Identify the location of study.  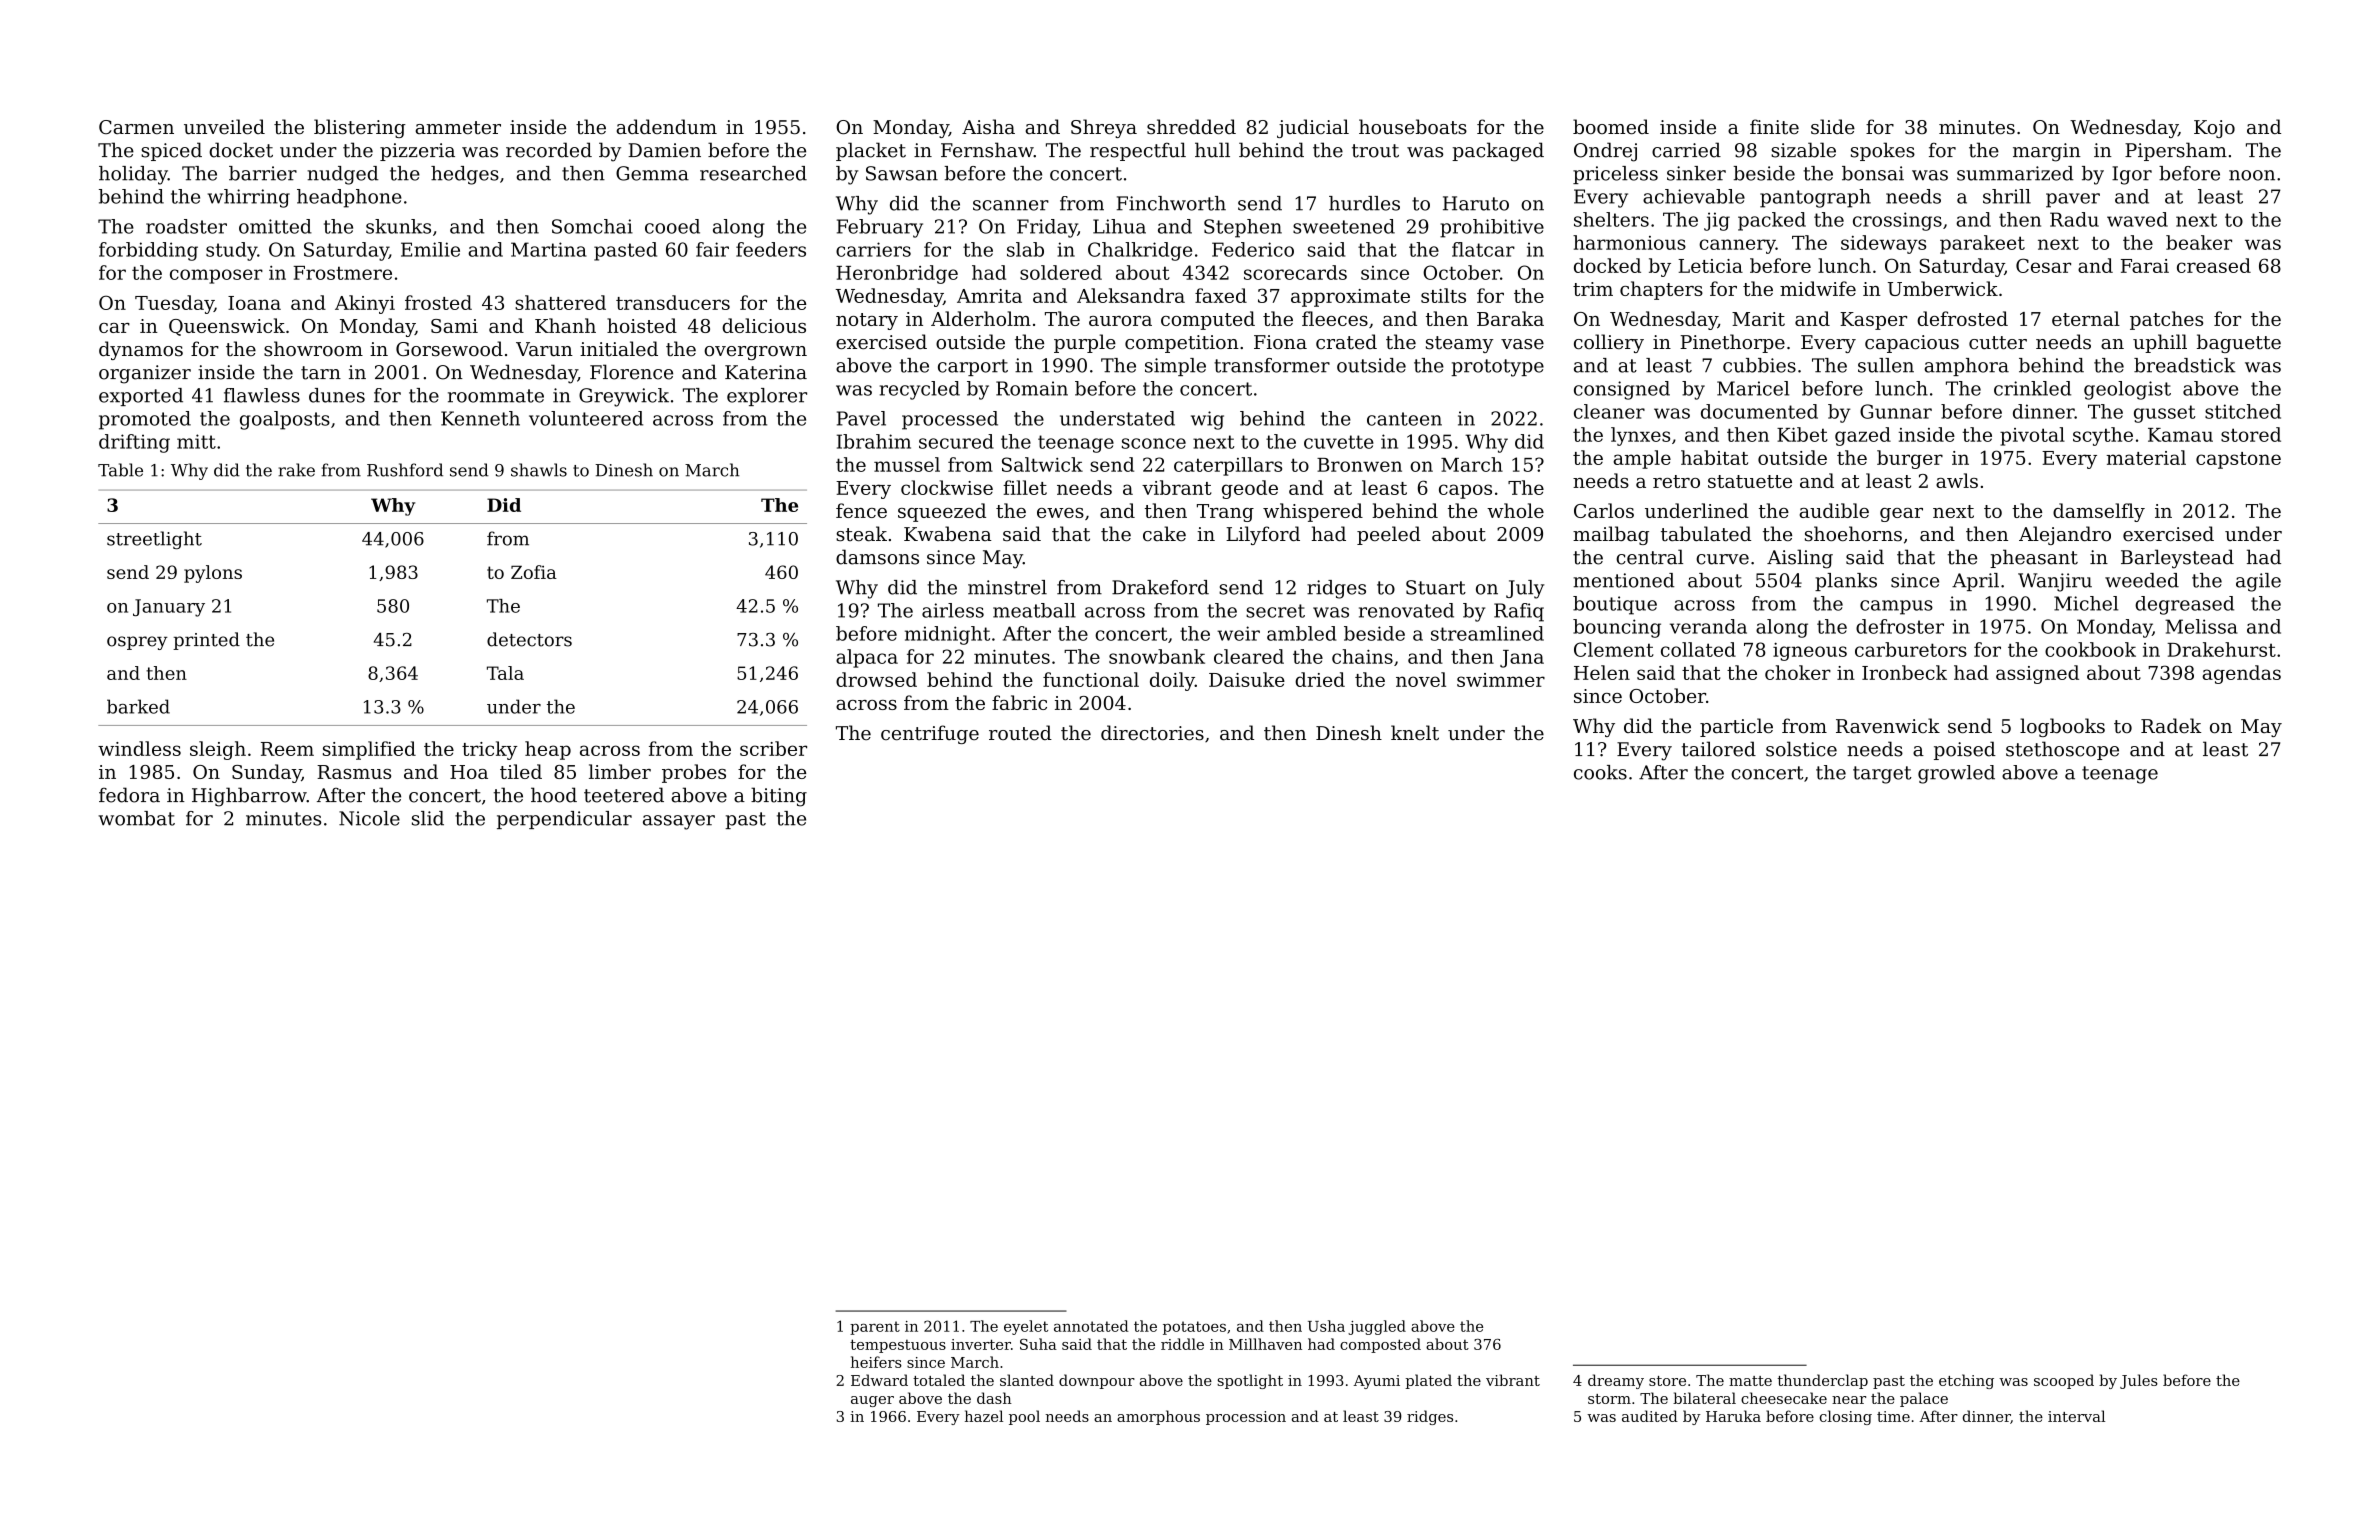
(231, 251).
